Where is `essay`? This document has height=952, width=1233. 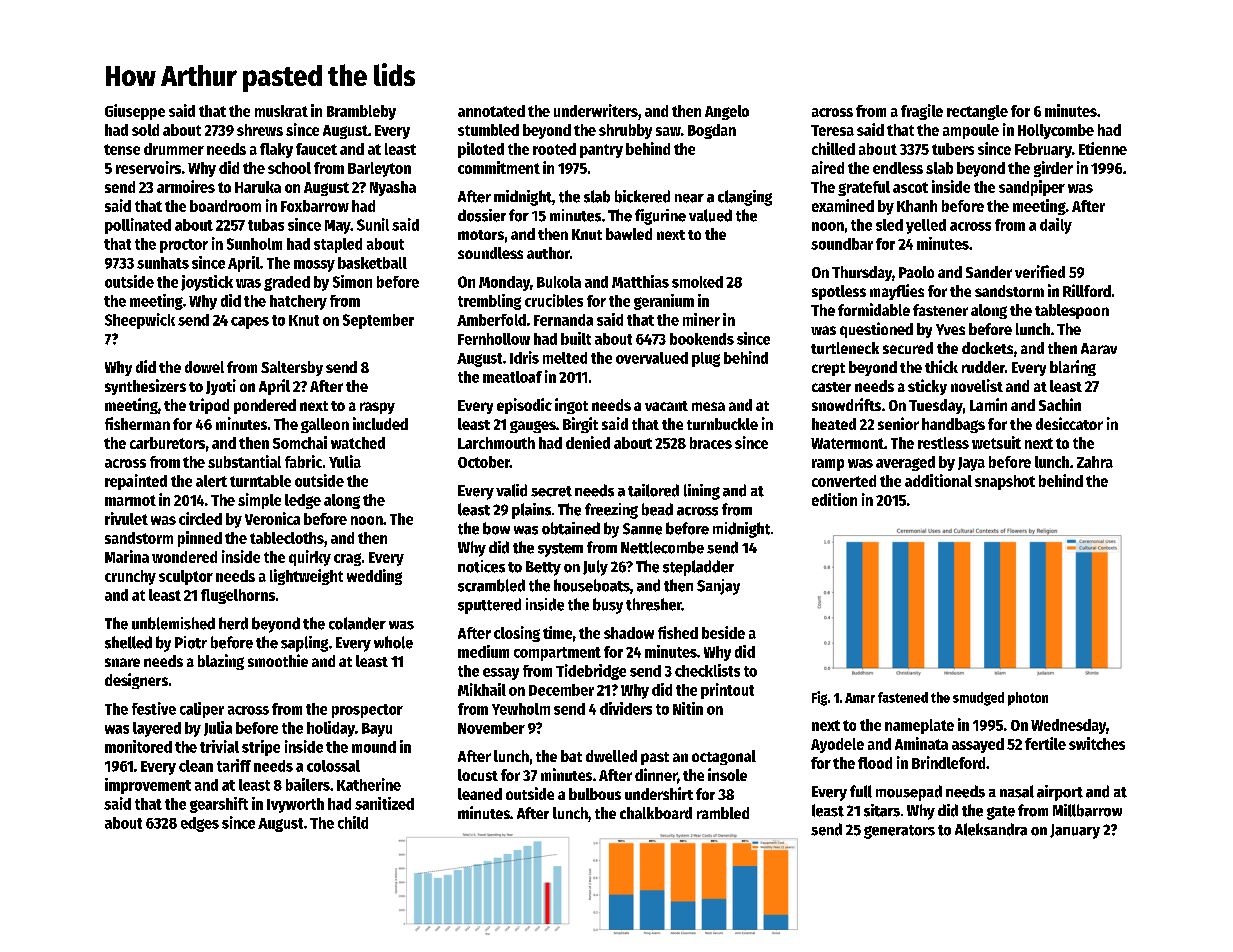
essay is located at coordinates (501, 674).
